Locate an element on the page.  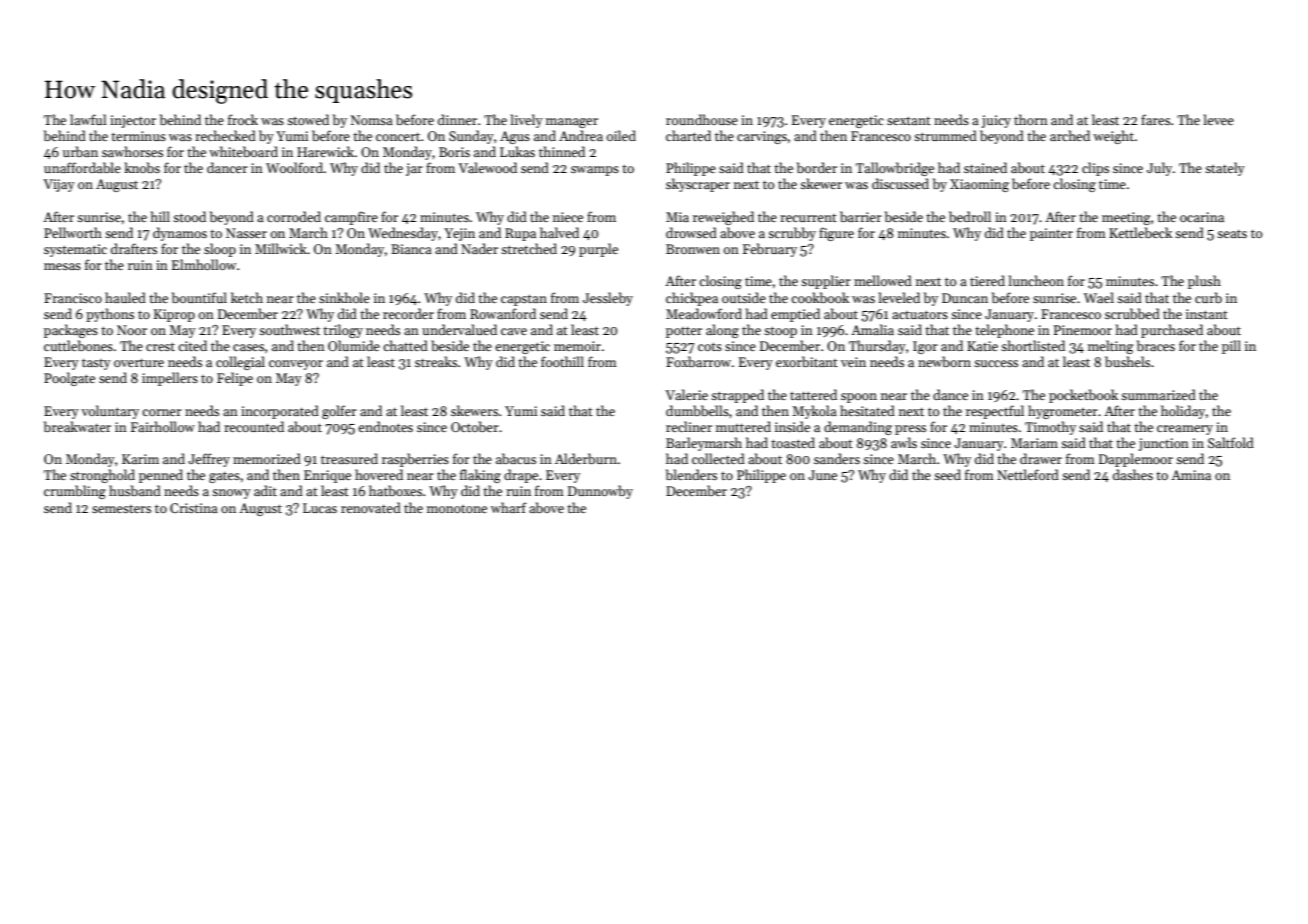
mesas is located at coordinates (62, 266).
